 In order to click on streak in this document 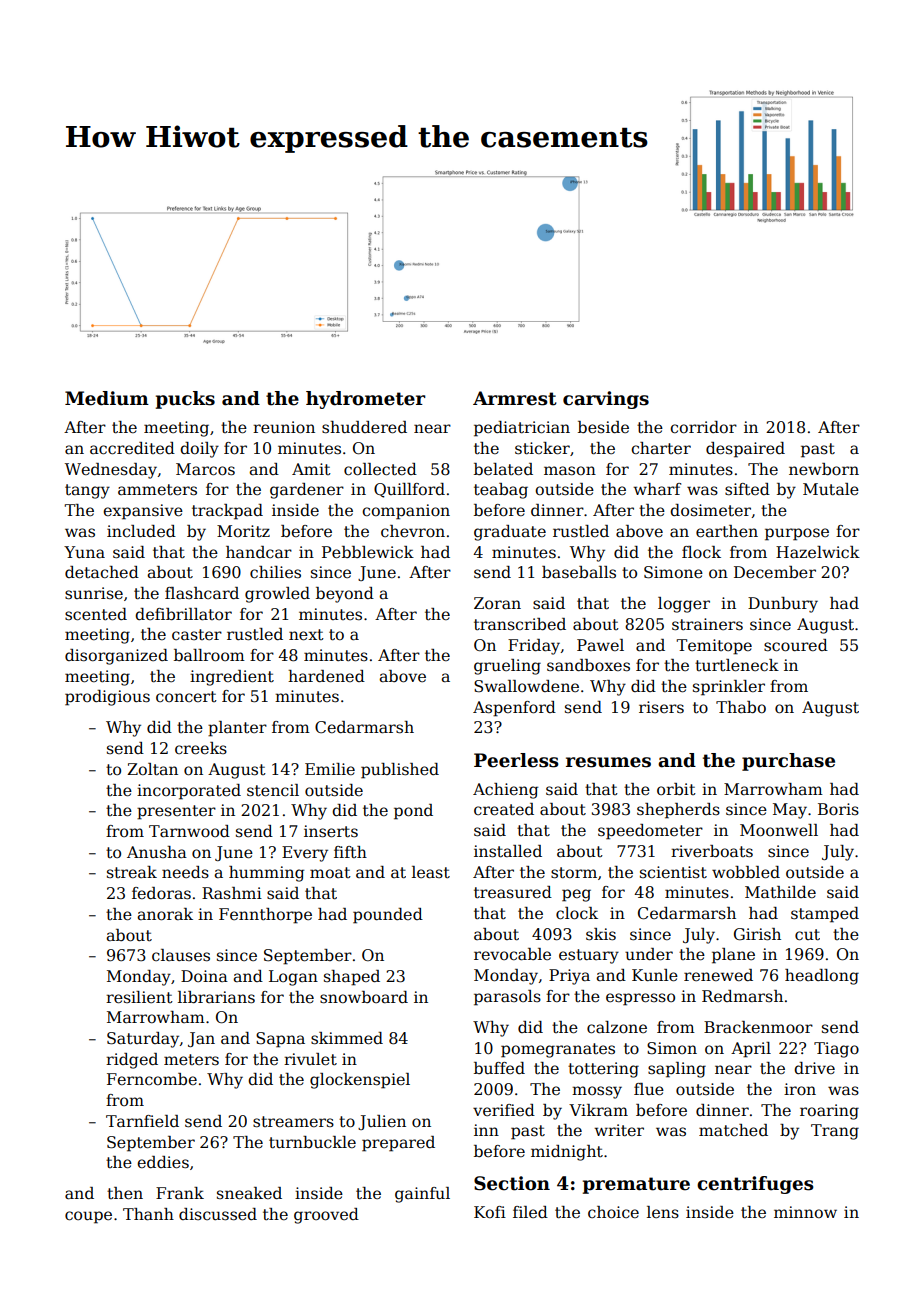, I will do `click(132, 872)`.
